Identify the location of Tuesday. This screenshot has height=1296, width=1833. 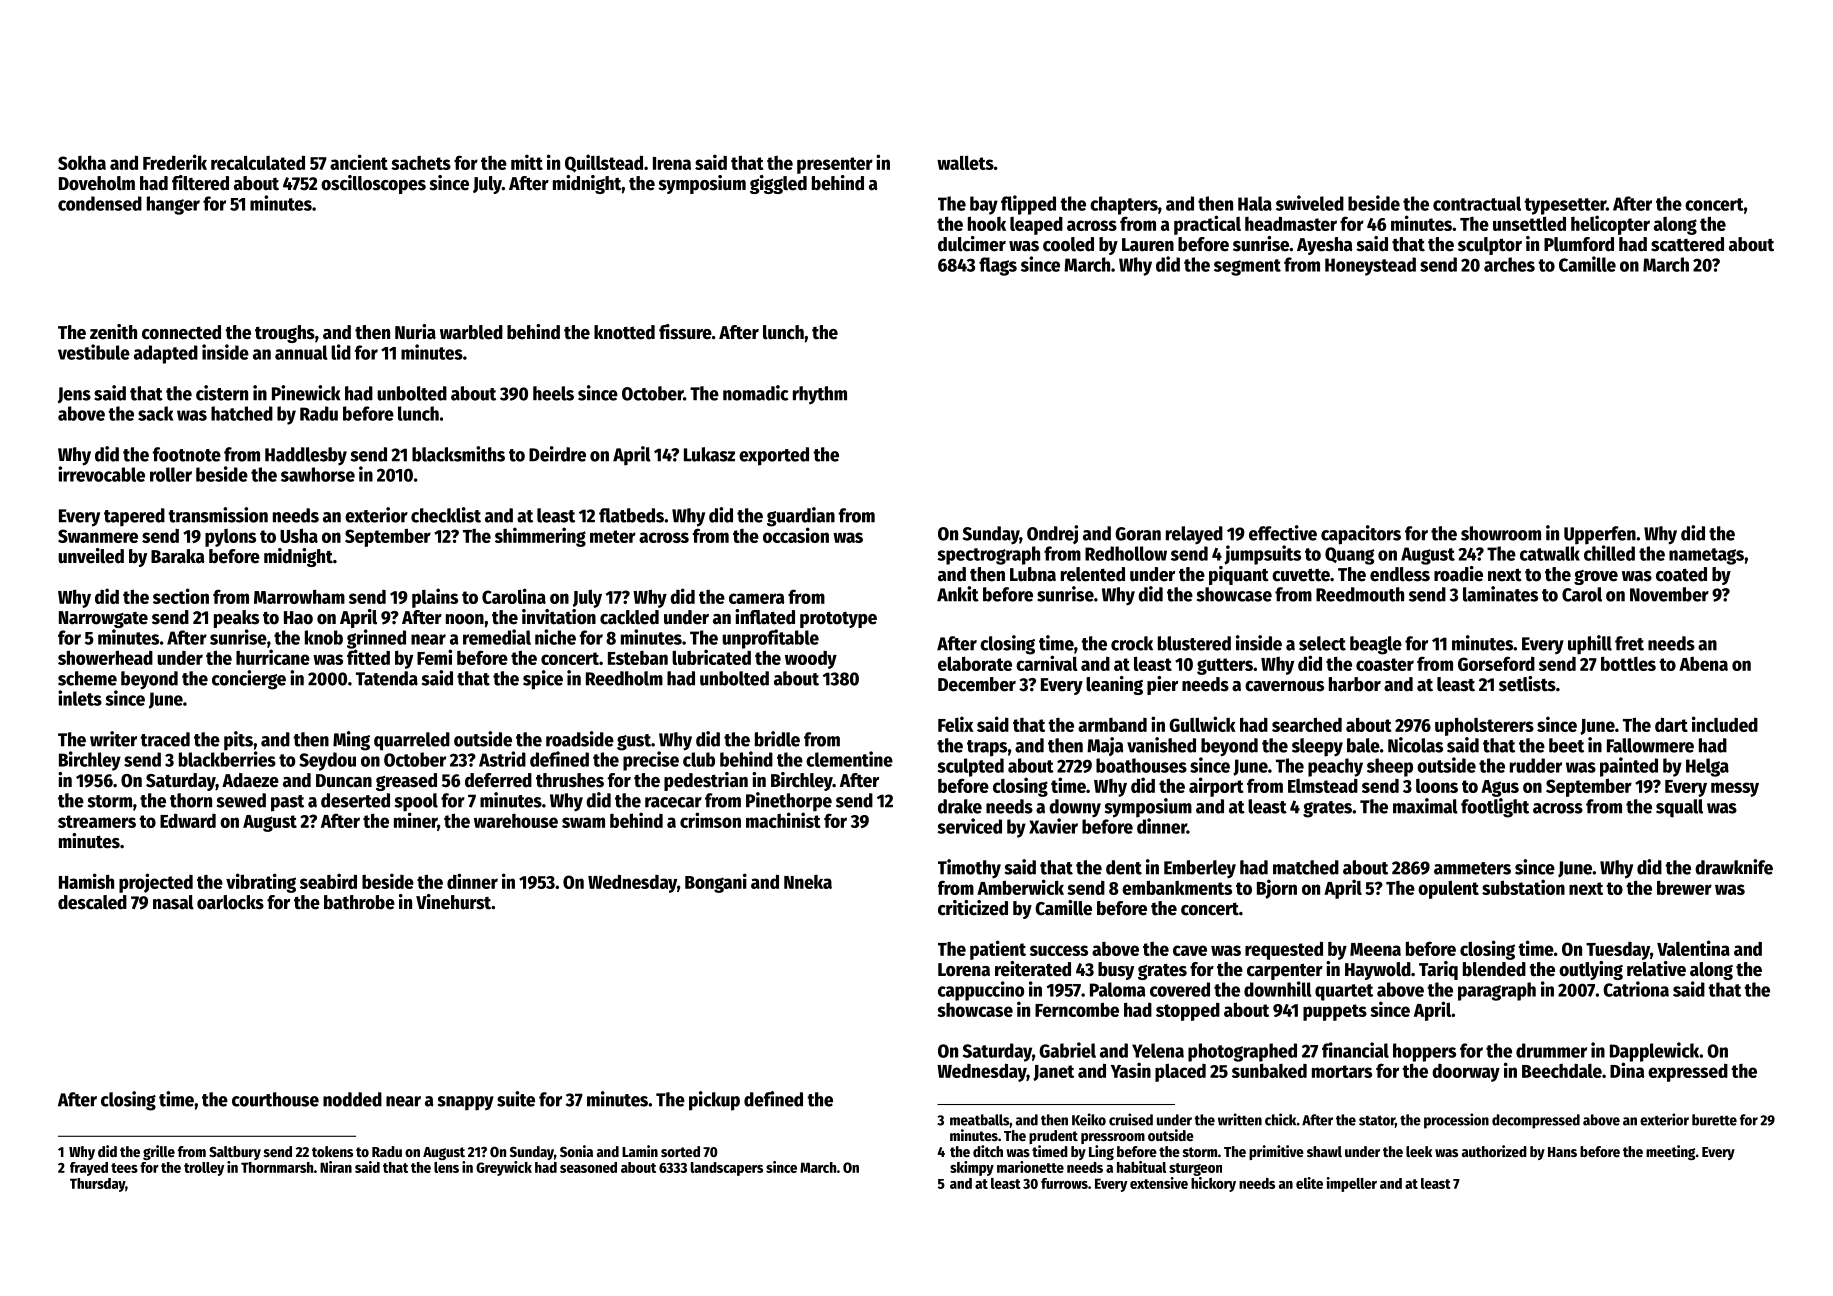
(1618, 951).
